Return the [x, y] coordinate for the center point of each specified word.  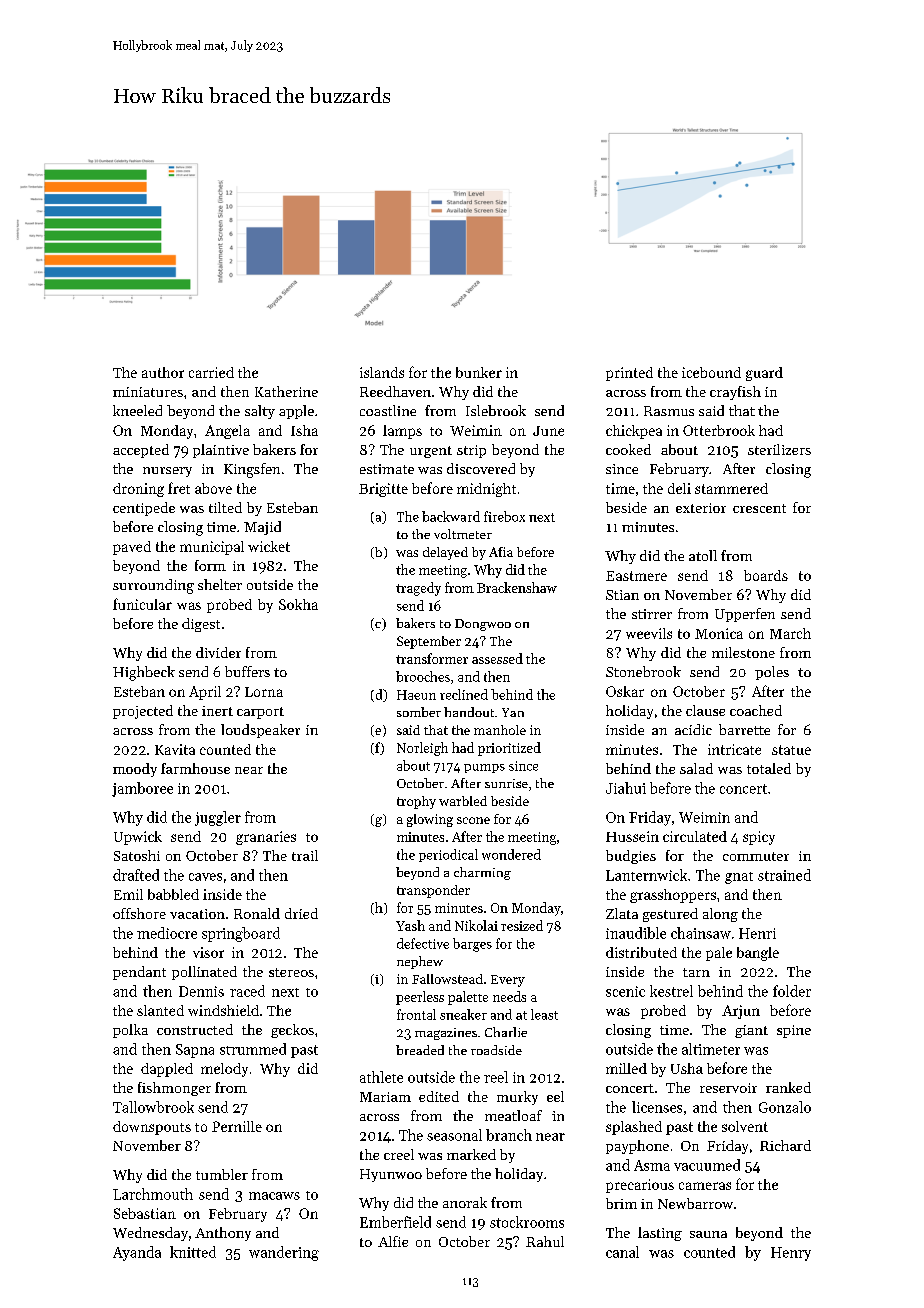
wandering [284, 1253]
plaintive [221, 451]
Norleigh [422, 749]
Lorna [264, 692]
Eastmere [636, 576]
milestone [743, 652]
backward [451, 516]
